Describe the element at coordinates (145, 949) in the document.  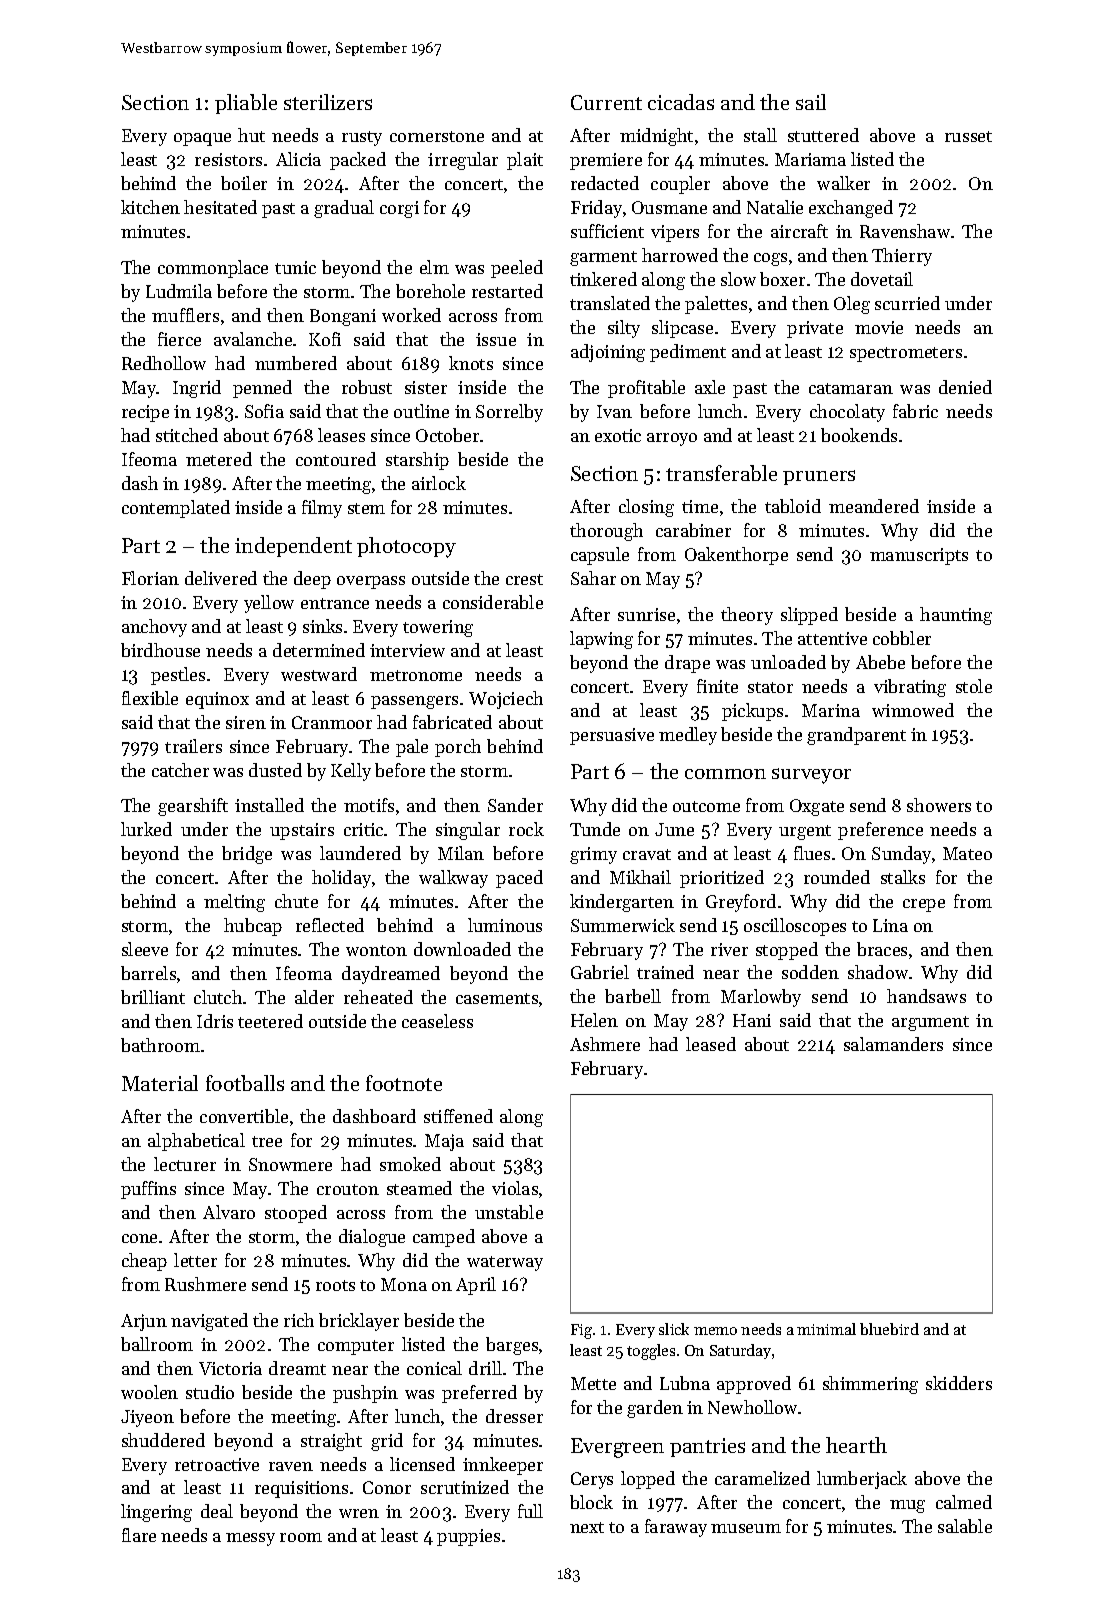
I see `sleeve` at that location.
